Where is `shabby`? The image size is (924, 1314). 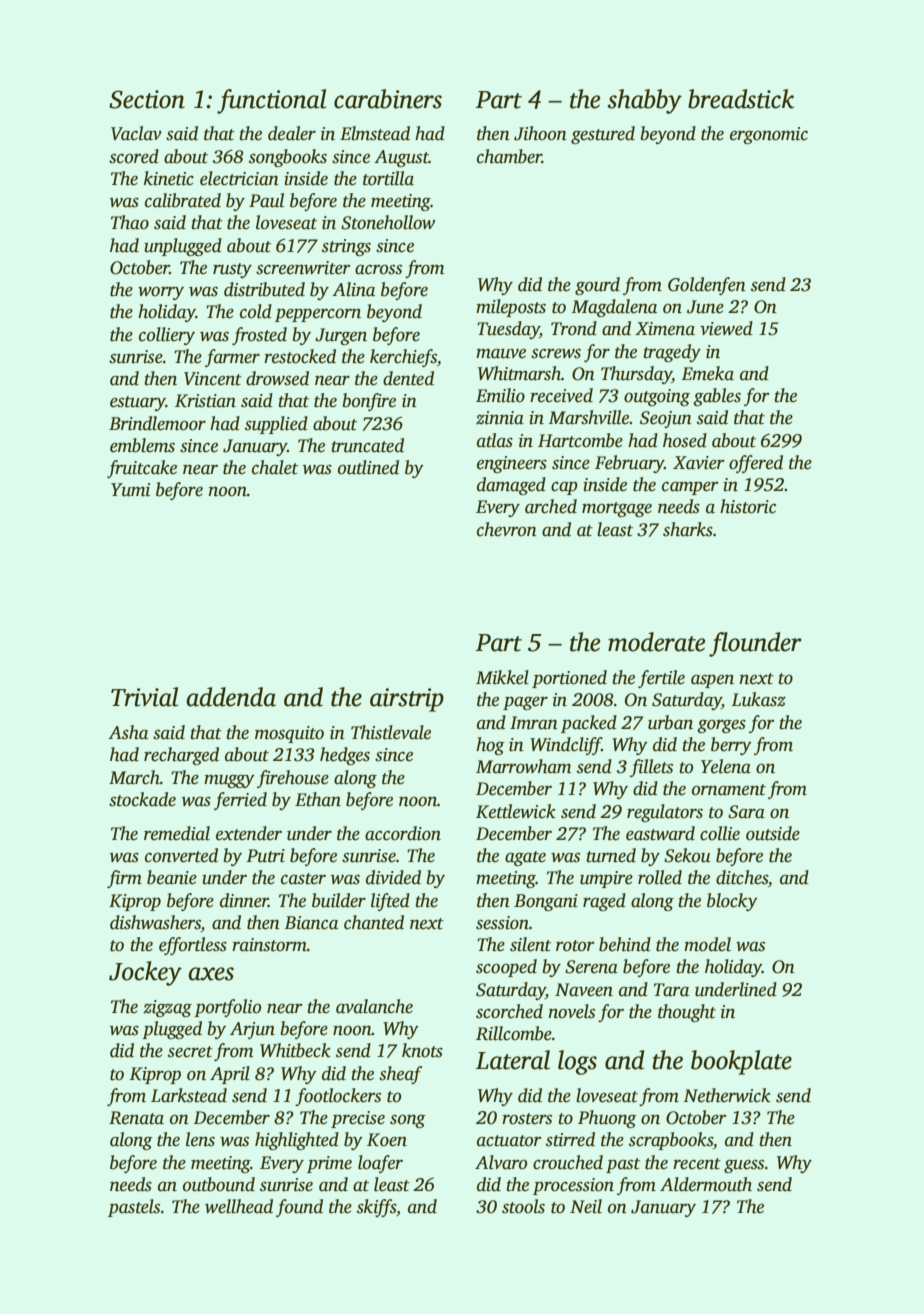 shabby is located at coordinates (645, 101).
